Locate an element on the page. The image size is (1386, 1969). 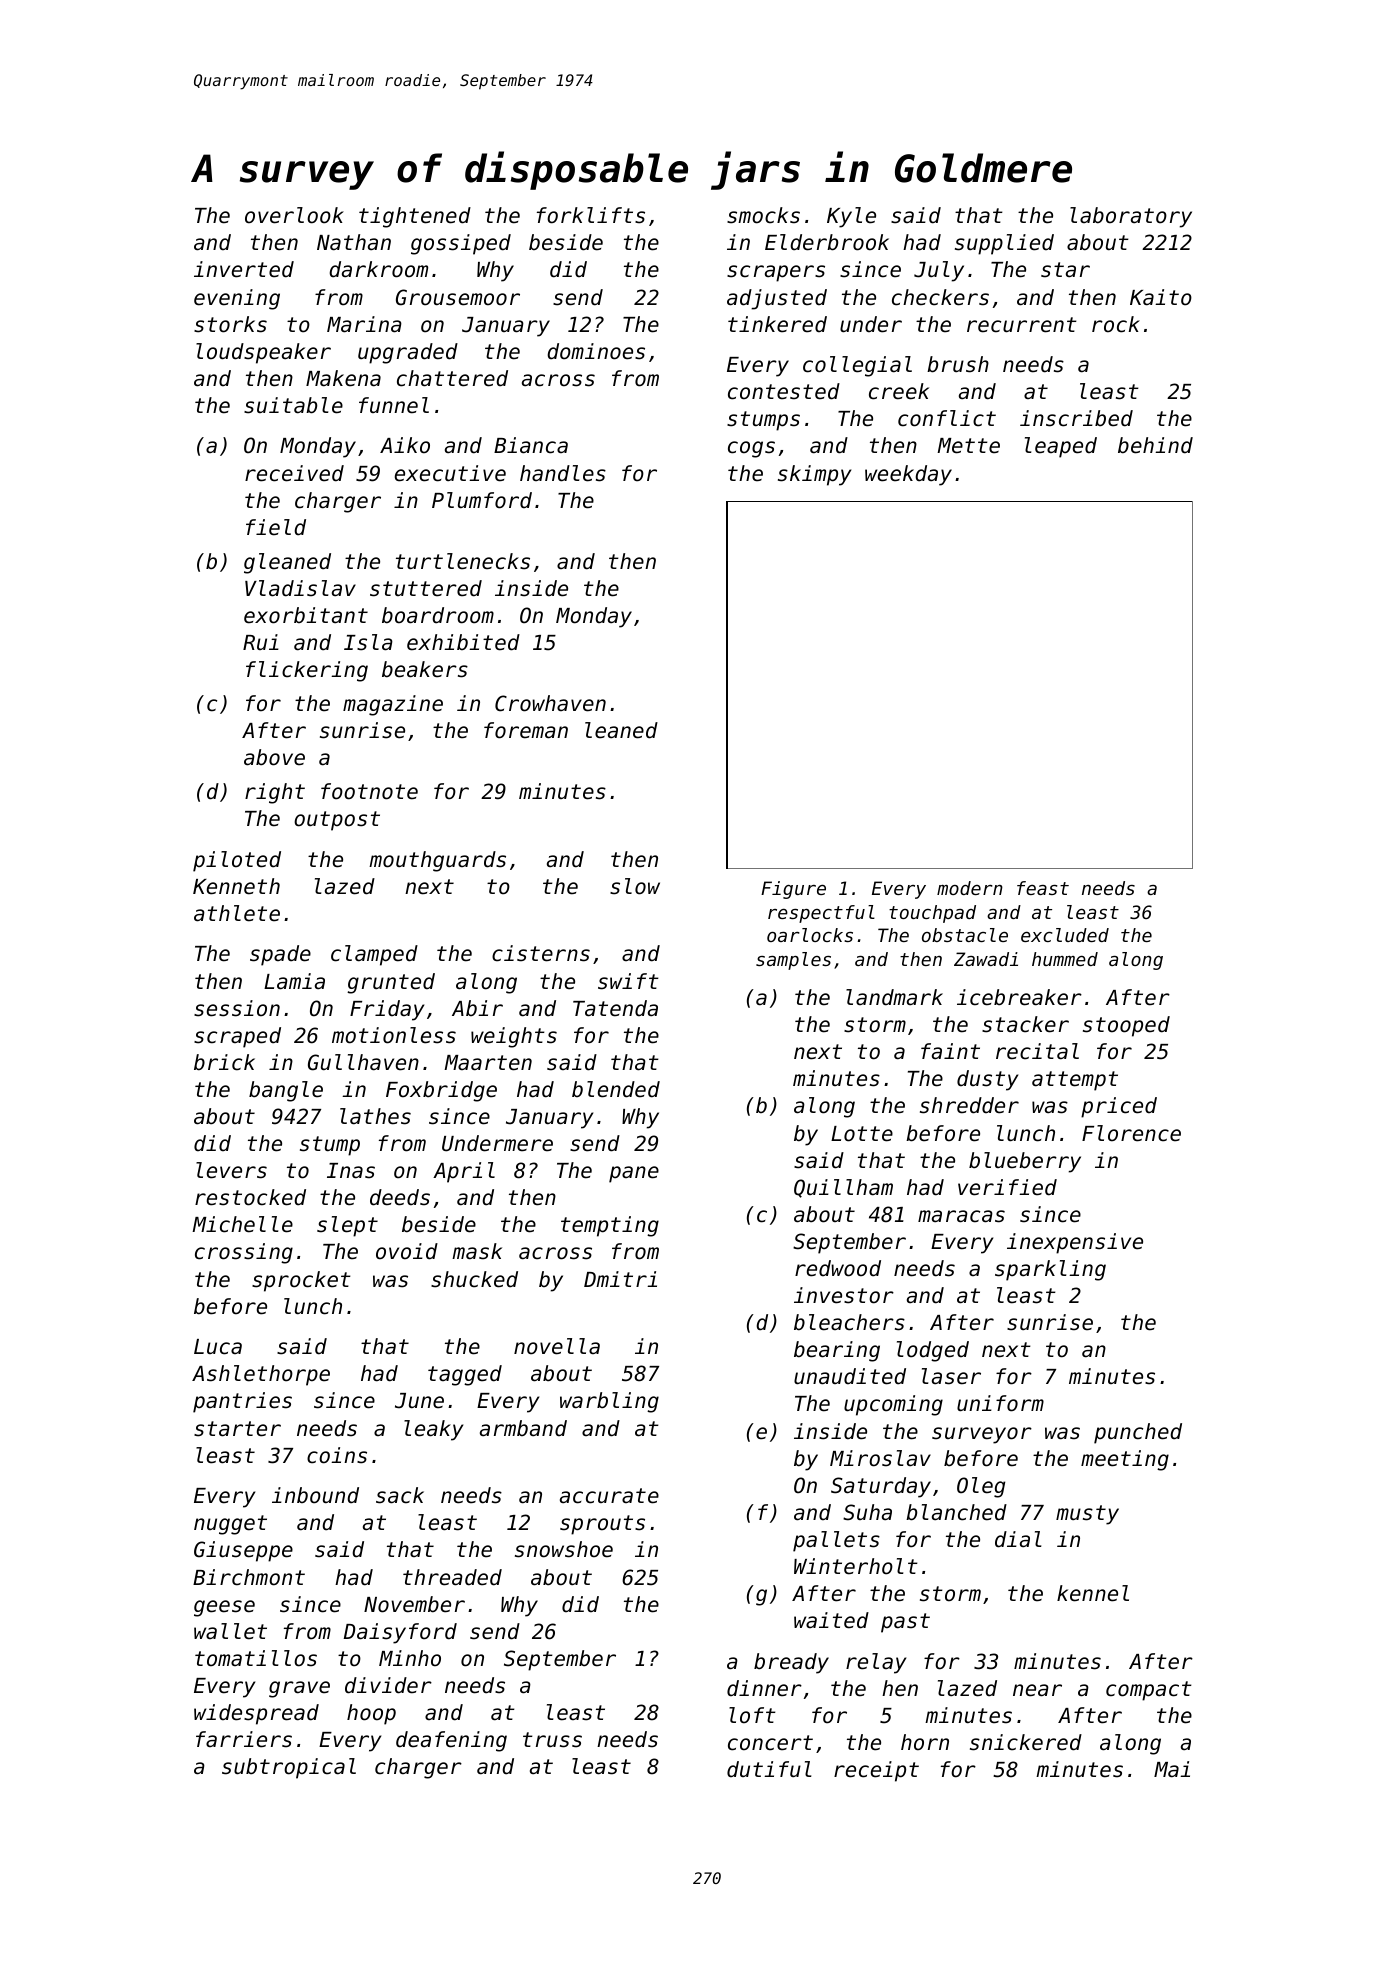
bangle is located at coordinates (286, 1091).
